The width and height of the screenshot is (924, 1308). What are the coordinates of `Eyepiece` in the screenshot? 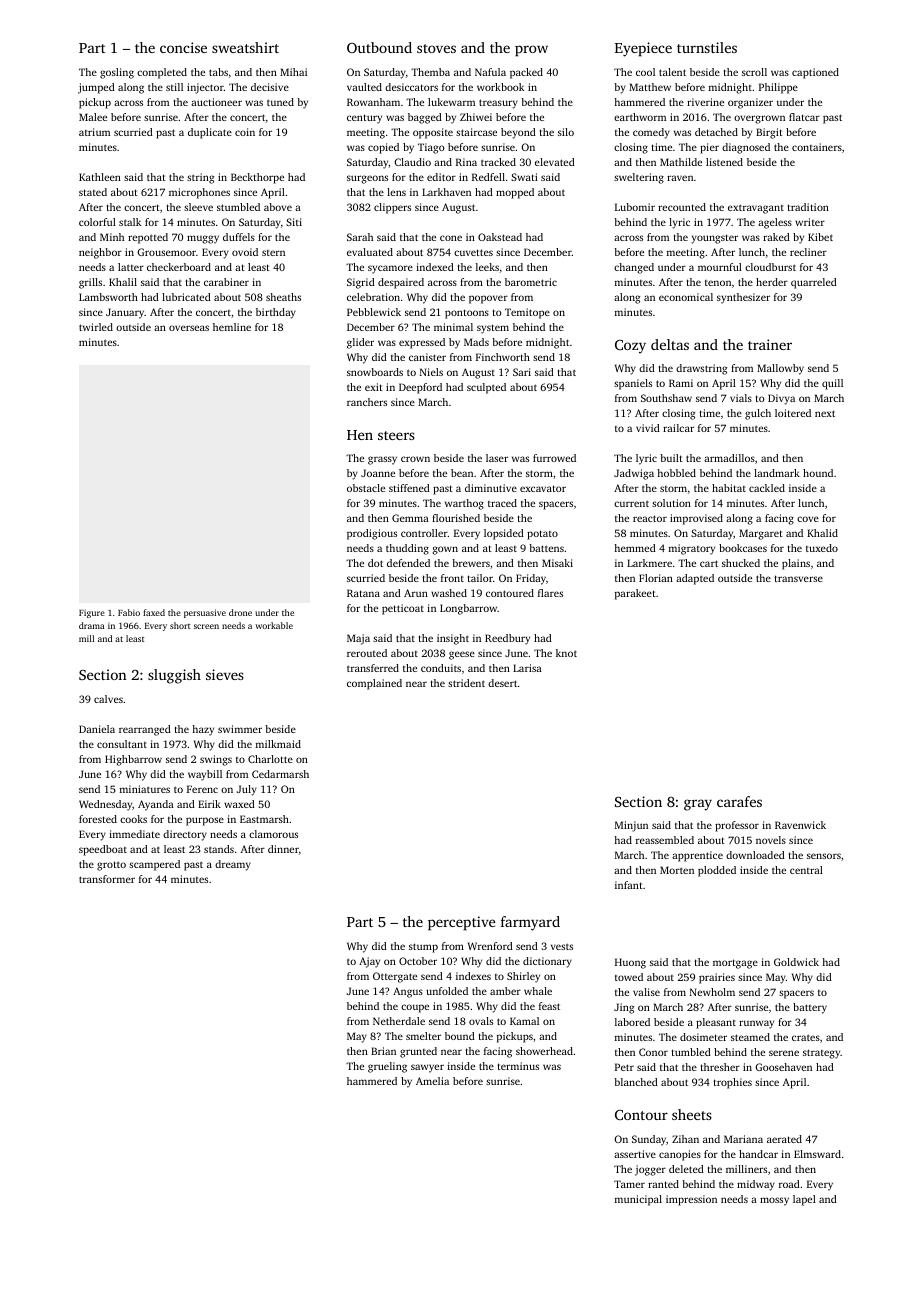 It's located at (643, 49).
